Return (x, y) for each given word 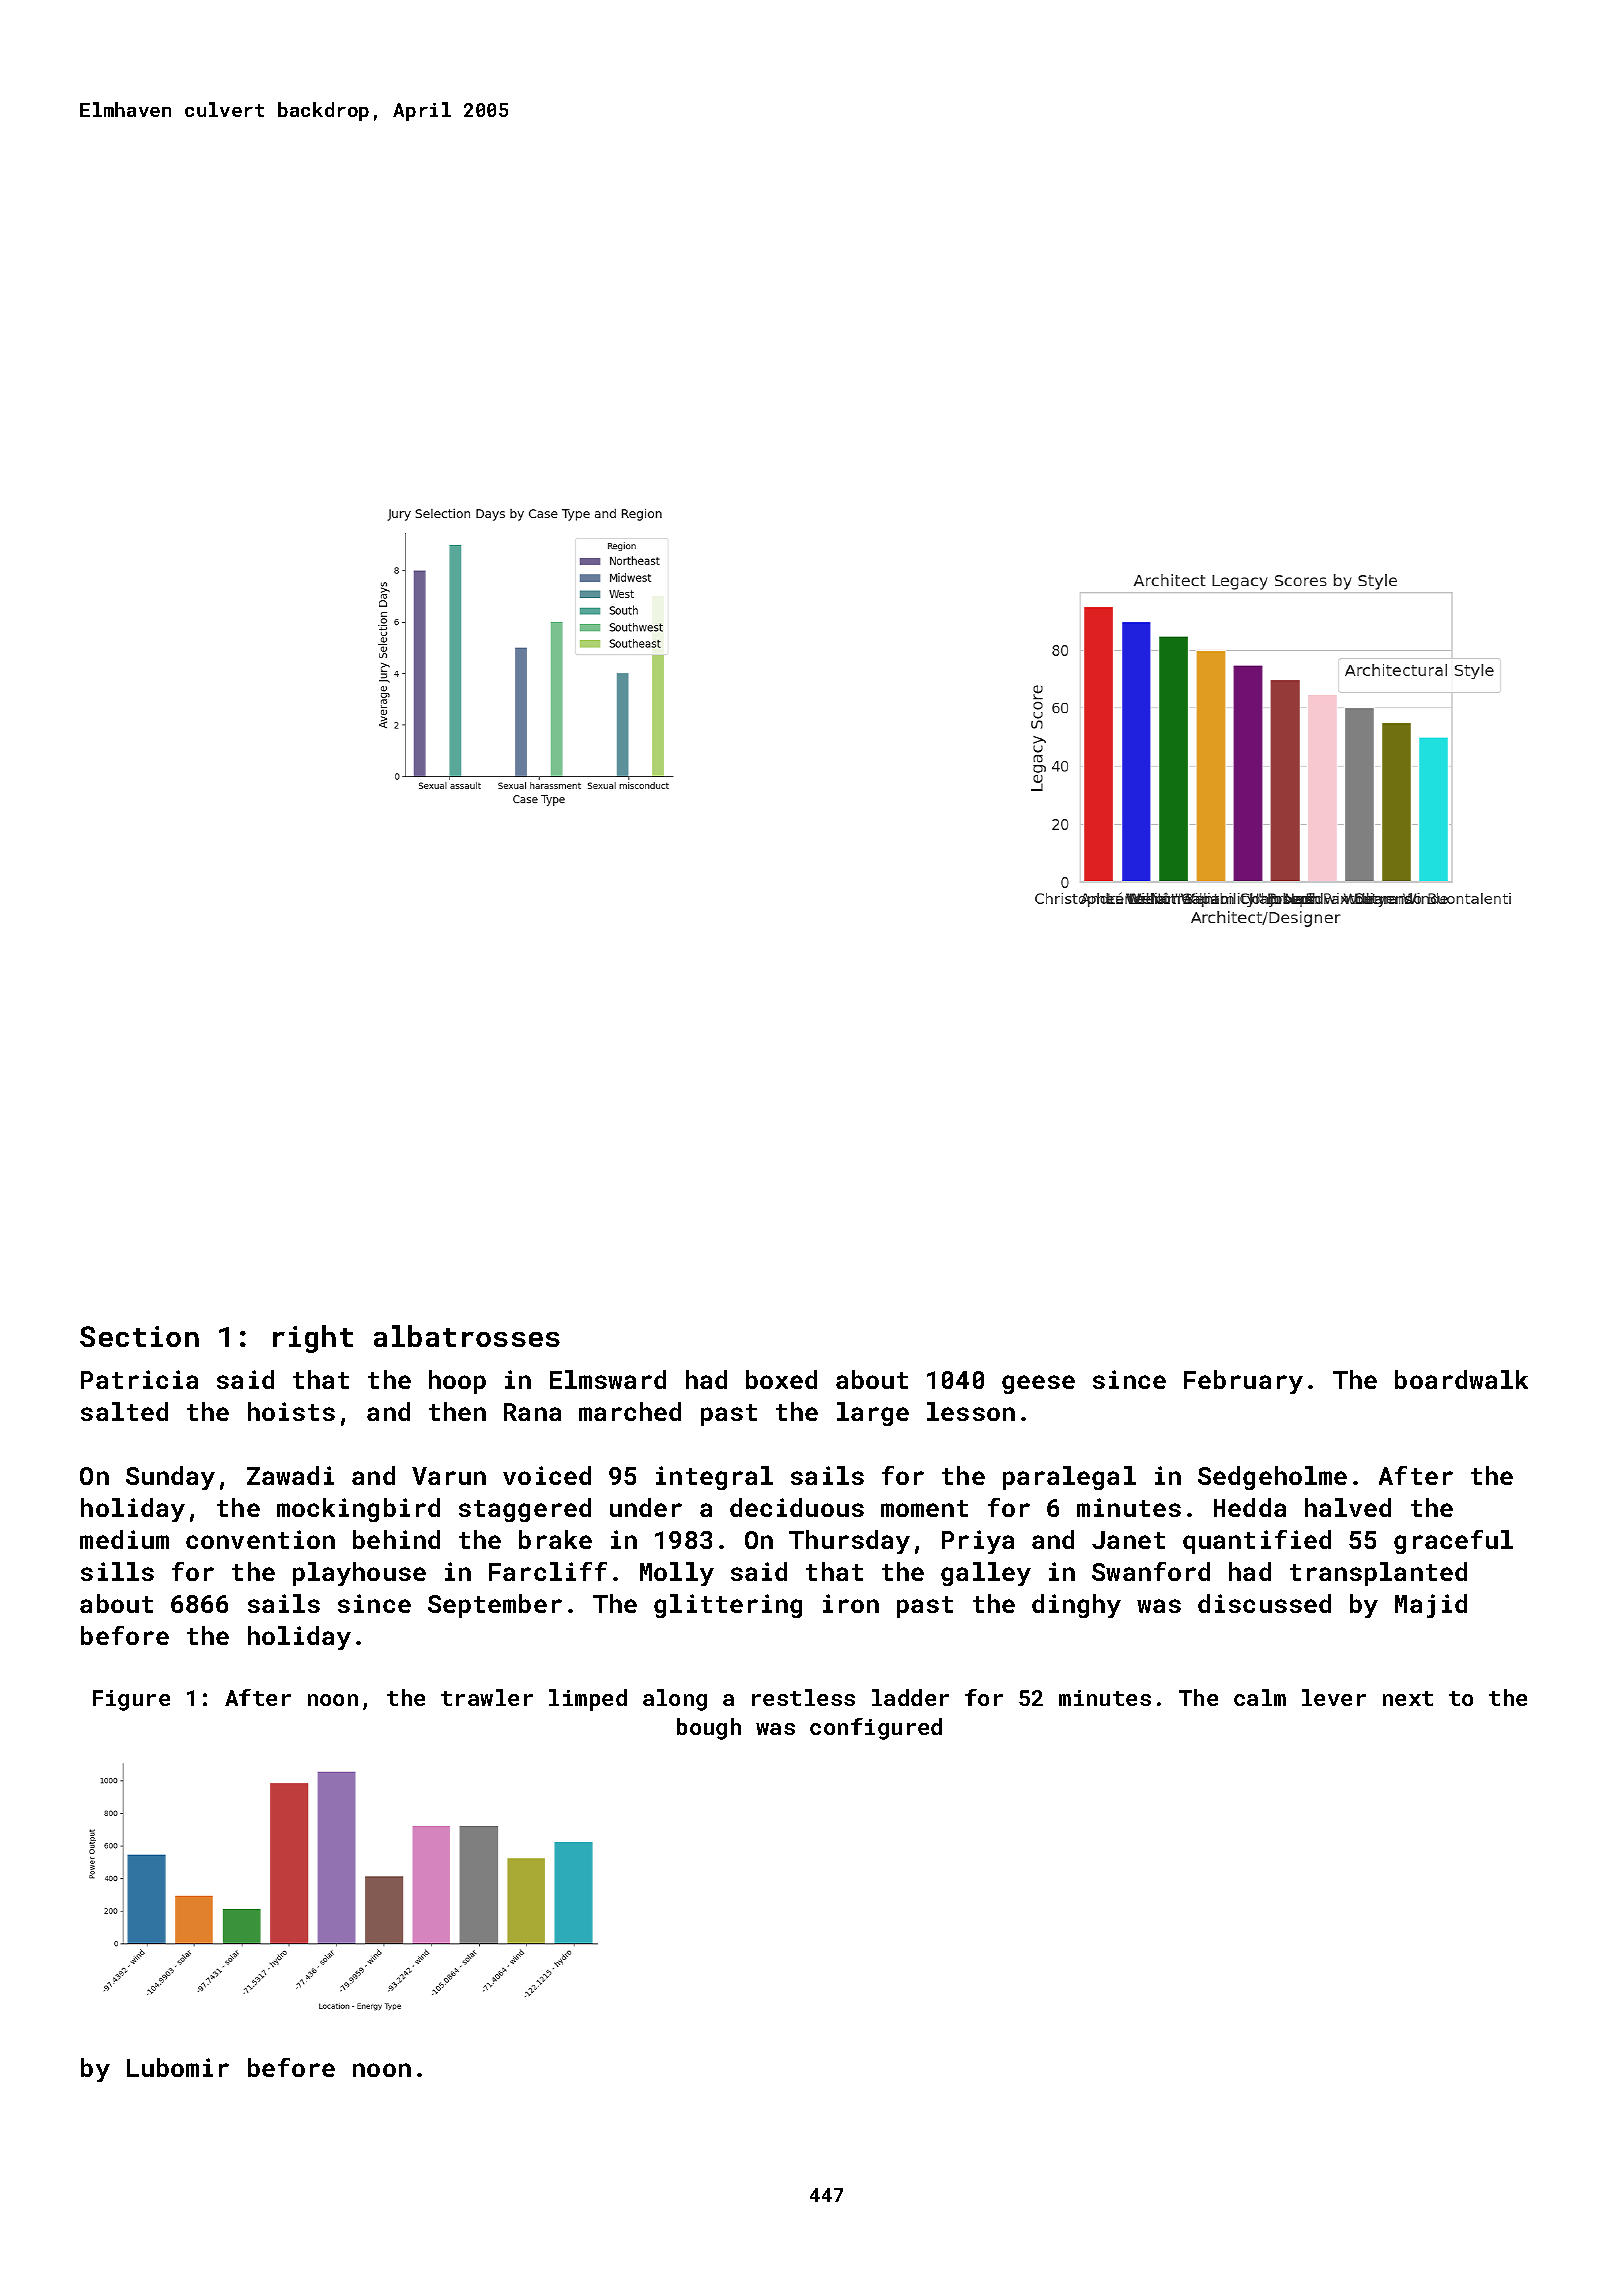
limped (588, 1700)
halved (1348, 1507)
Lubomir (178, 2067)
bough (709, 1729)
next (1408, 1698)
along (675, 1700)
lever (1334, 1697)
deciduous (797, 1507)
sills (117, 1571)
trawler (487, 1697)
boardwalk (1461, 1379)
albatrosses (467, 1336)
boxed (781, 1379)
